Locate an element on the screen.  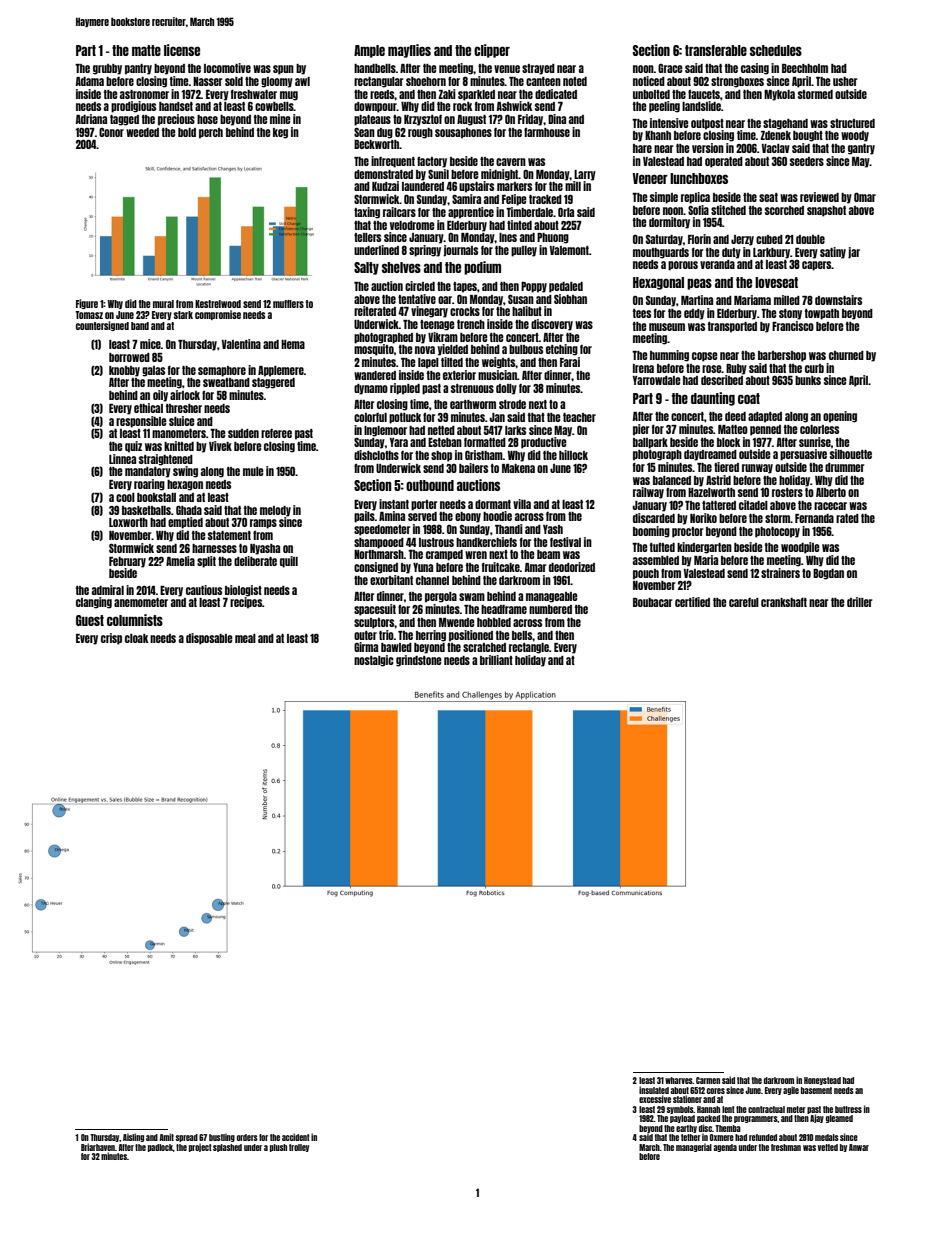
downstairs is located at coordinates (838, 300).
